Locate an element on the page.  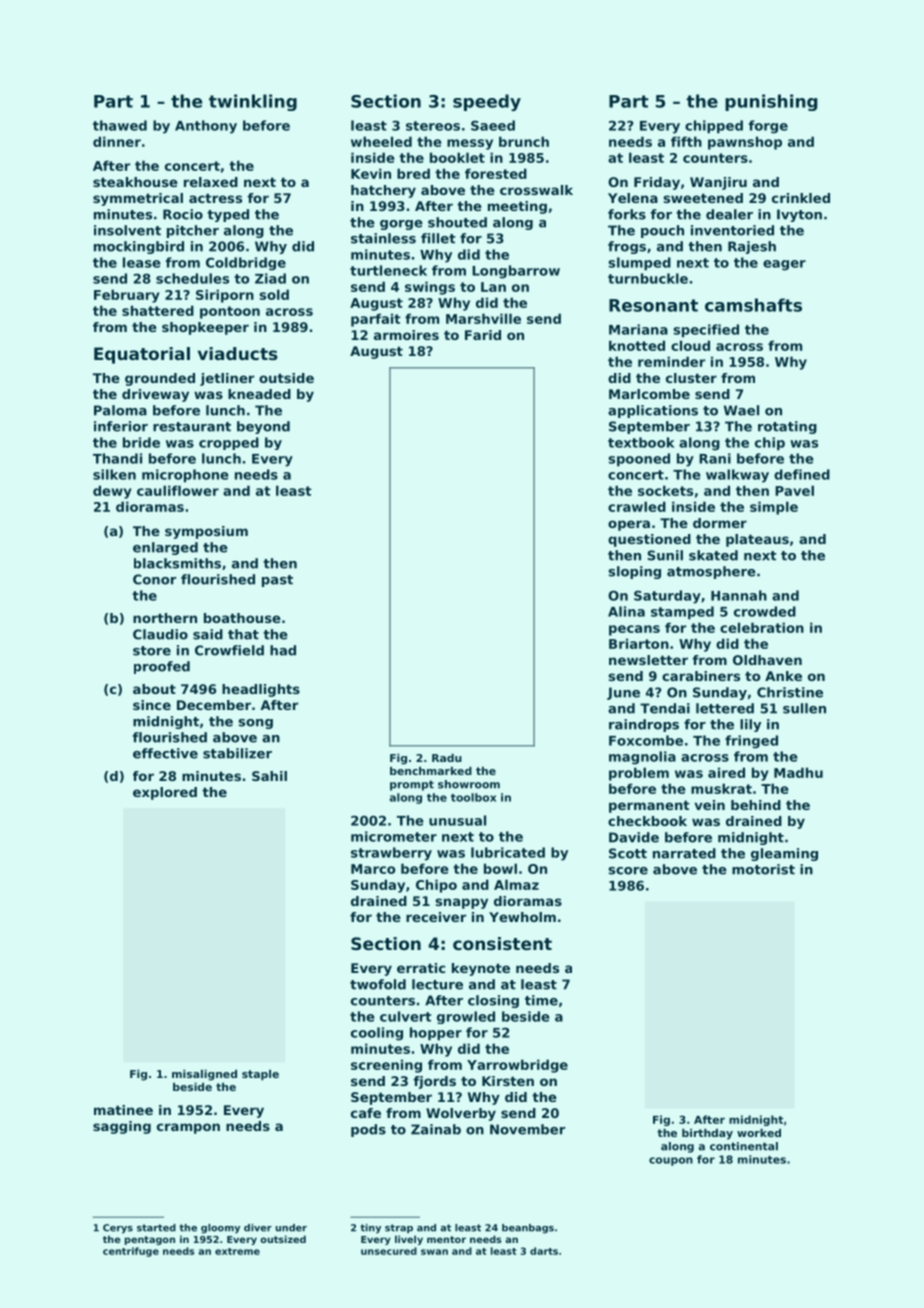
prompt is located at coordinates (412, 785).
